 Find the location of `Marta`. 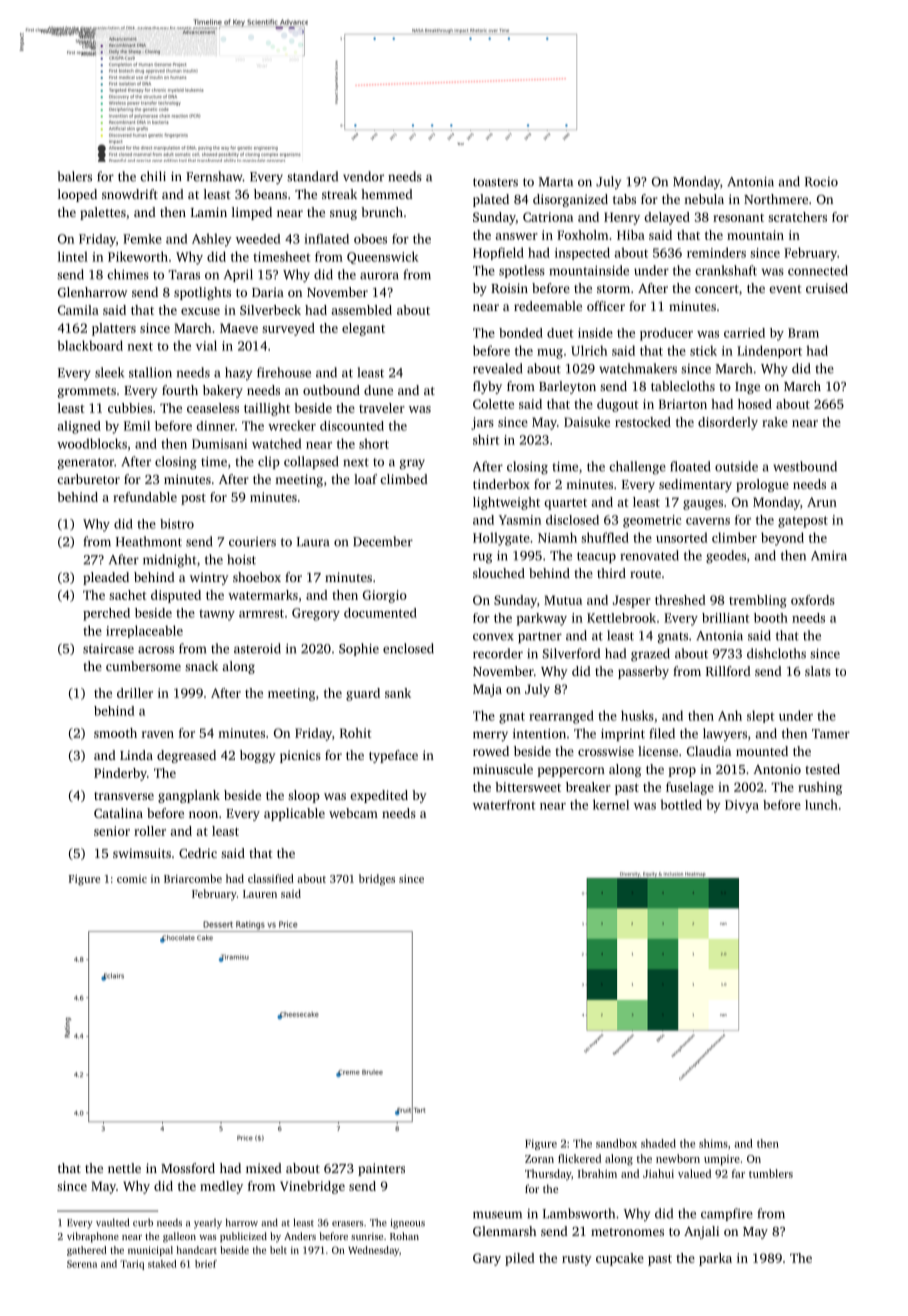

Marta is located at coordinates (556, 182).
